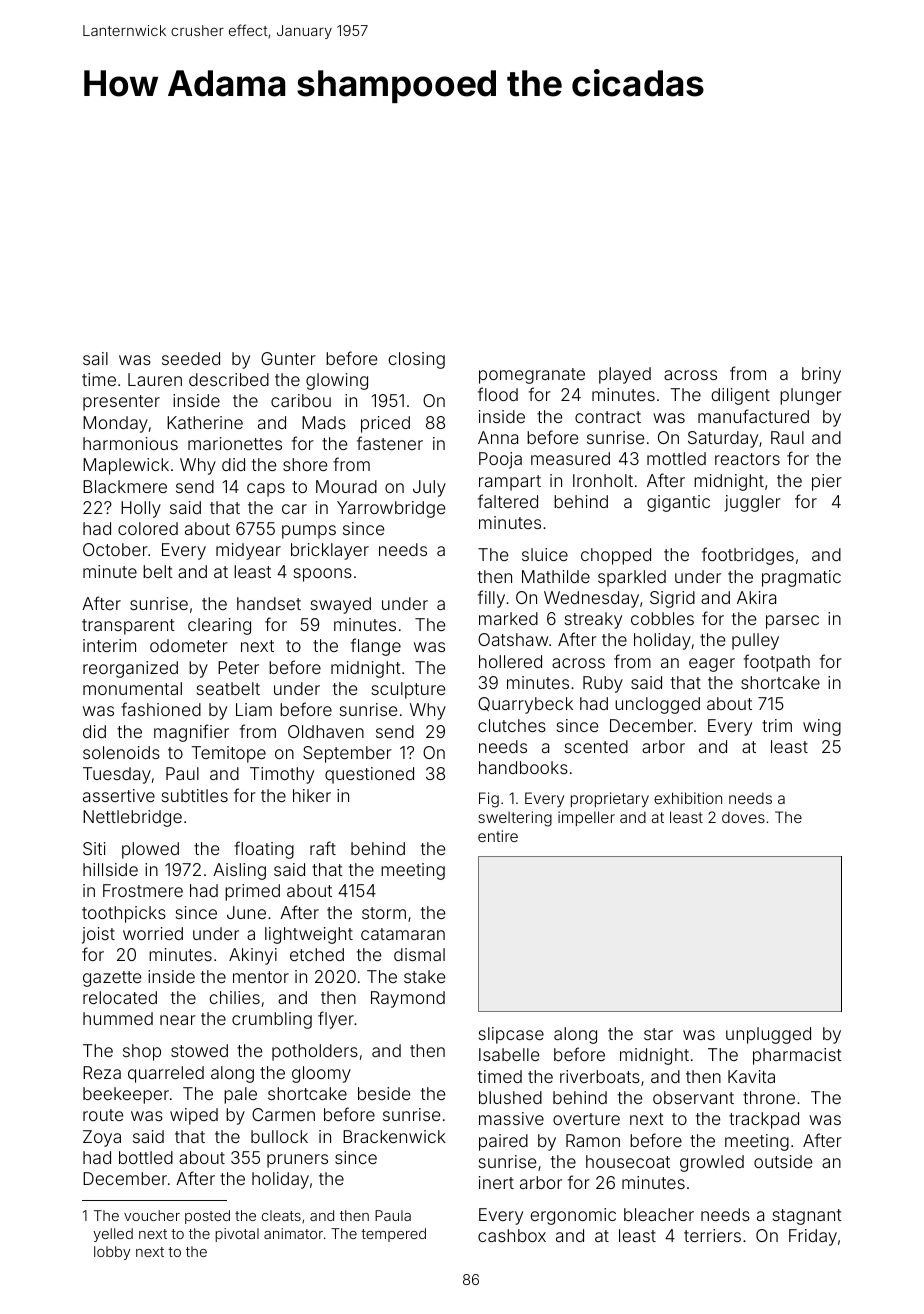 The image size is (924, 1314). Describe the element at coordinates (323, 848) in the document. I see `raft` at that location.
